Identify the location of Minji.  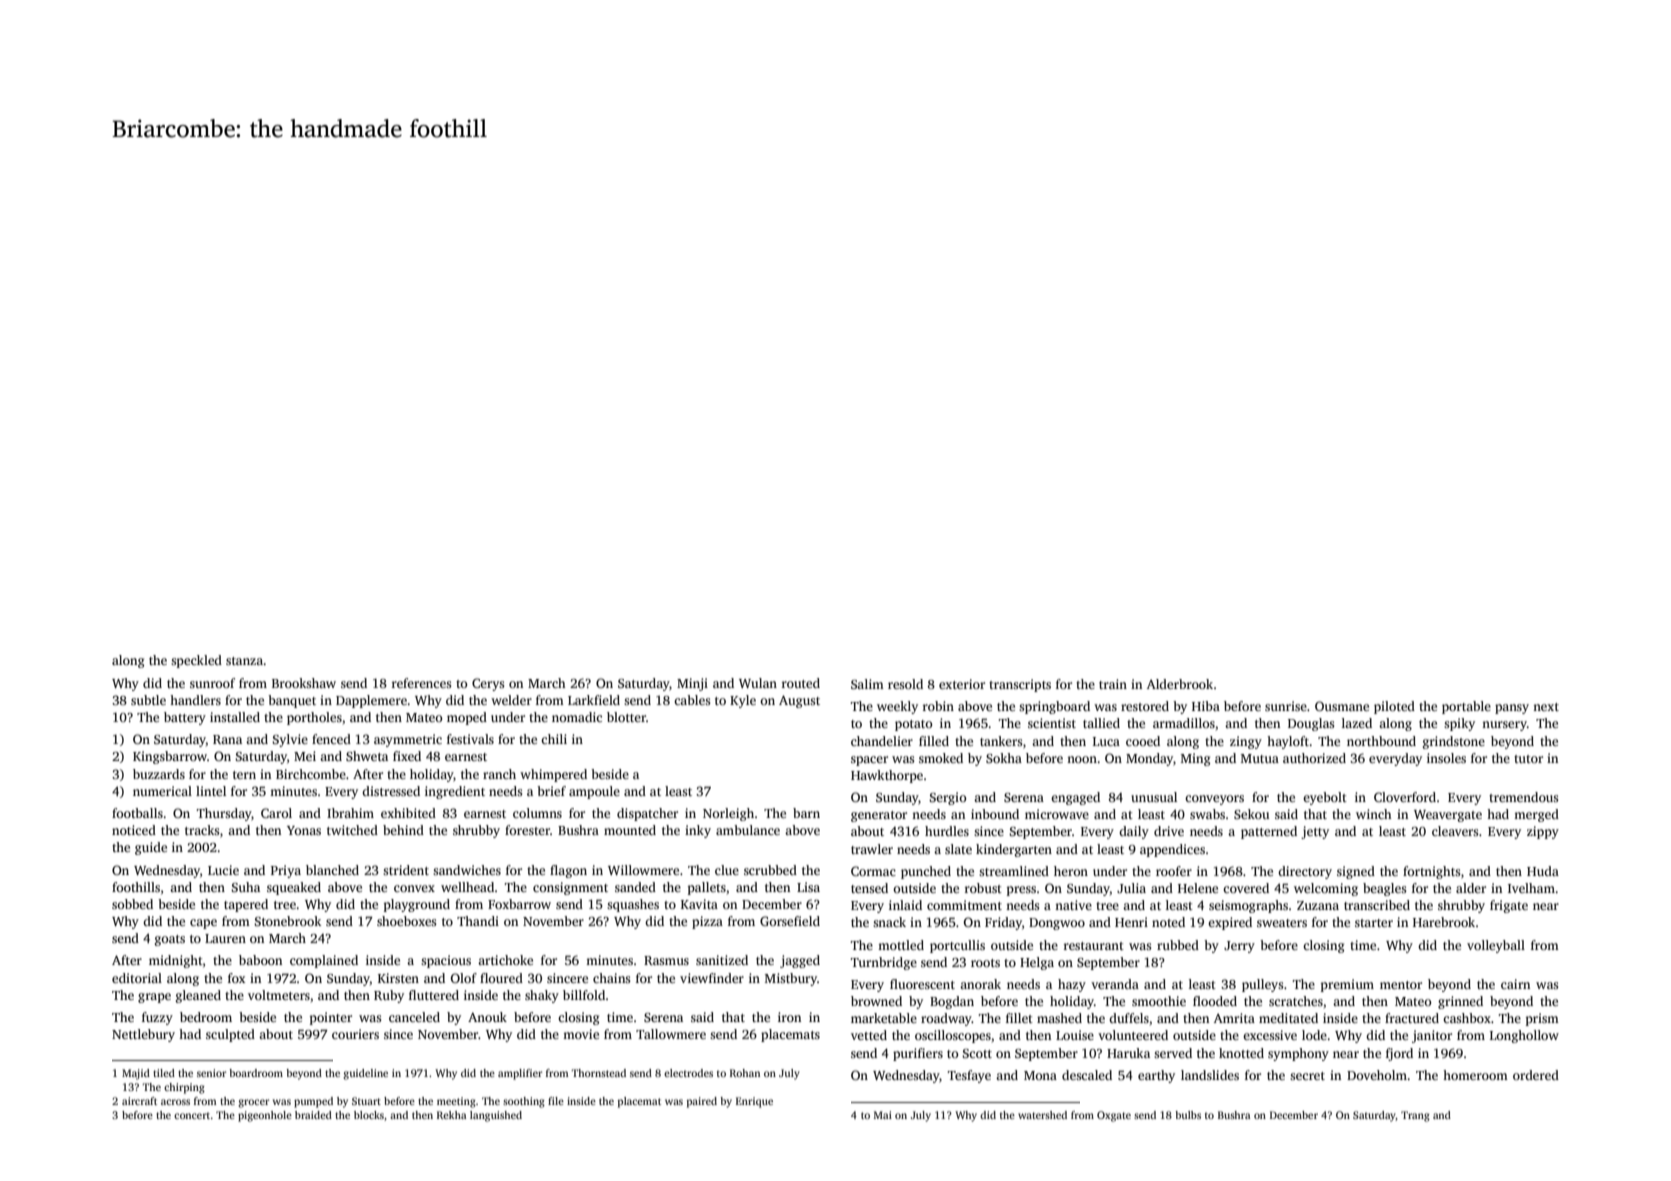
(692, 684).
